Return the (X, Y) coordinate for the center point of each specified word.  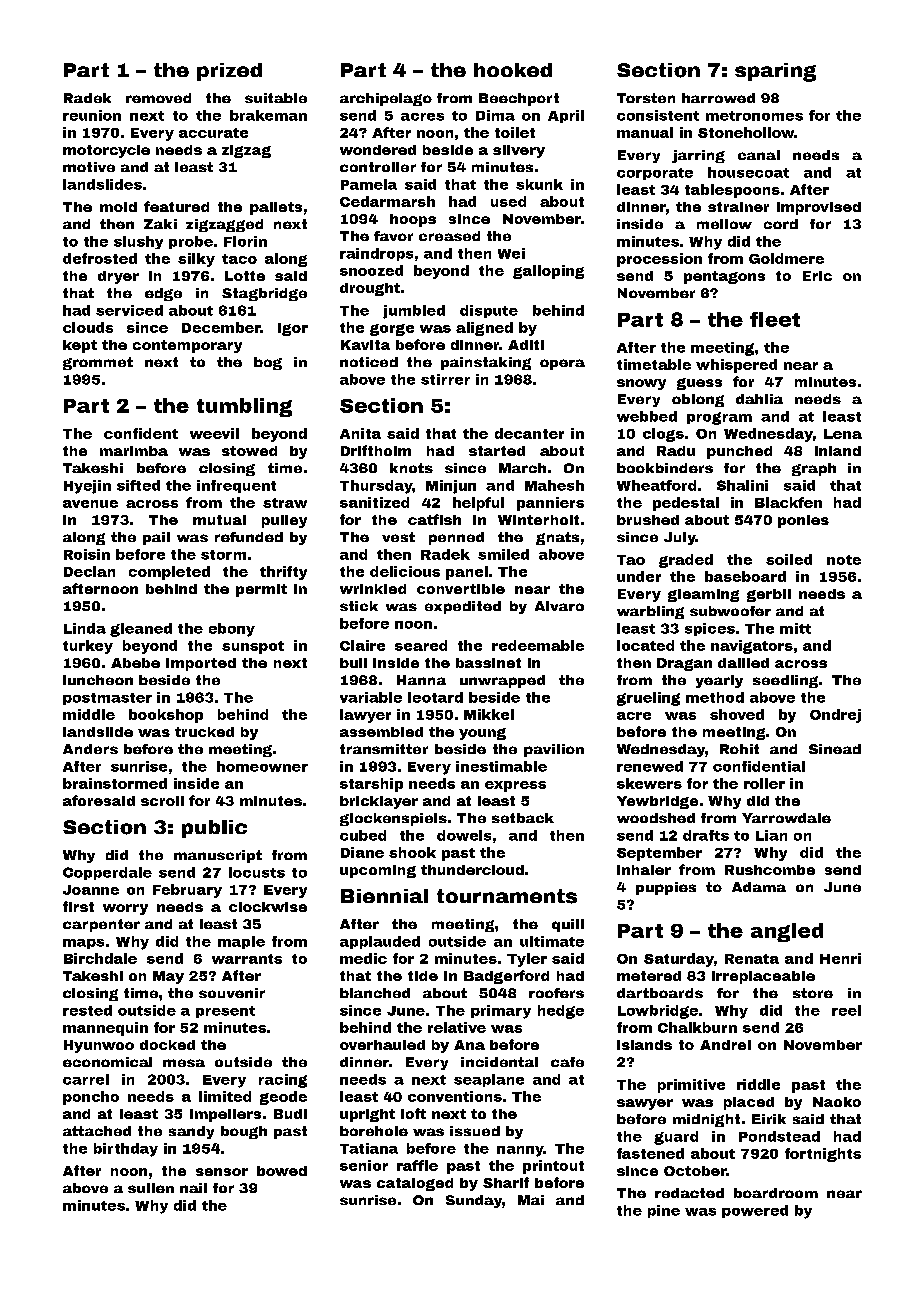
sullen (151, 1188)
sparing (775, 72)
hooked (513, 70)
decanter (529, 433)
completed (169, 573)
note (844, 560)
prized (229, 72)
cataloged (415, 1184)
